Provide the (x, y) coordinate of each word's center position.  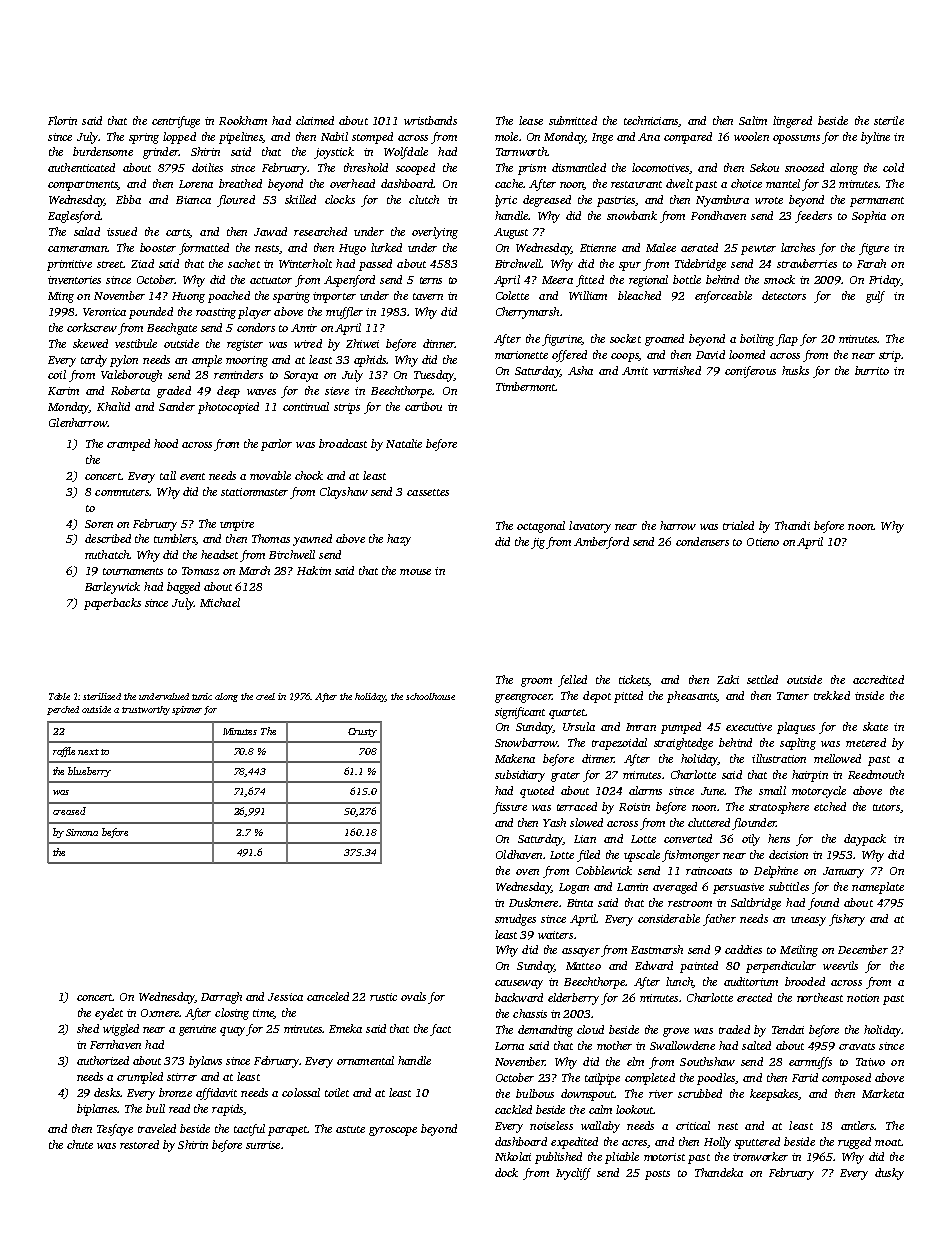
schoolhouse (430, 696)
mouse (415, 572)
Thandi (792, 525)
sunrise (263, 1145)
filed (588, 856)
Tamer (793, 696)
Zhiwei (362, 343)
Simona (82, 832)
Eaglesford (74, 217)
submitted (573, 120)
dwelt (679, 183)
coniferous (750, 372)
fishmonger (691, 856)
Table (59, 696)
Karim (63, 391)
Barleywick (112, 588)
